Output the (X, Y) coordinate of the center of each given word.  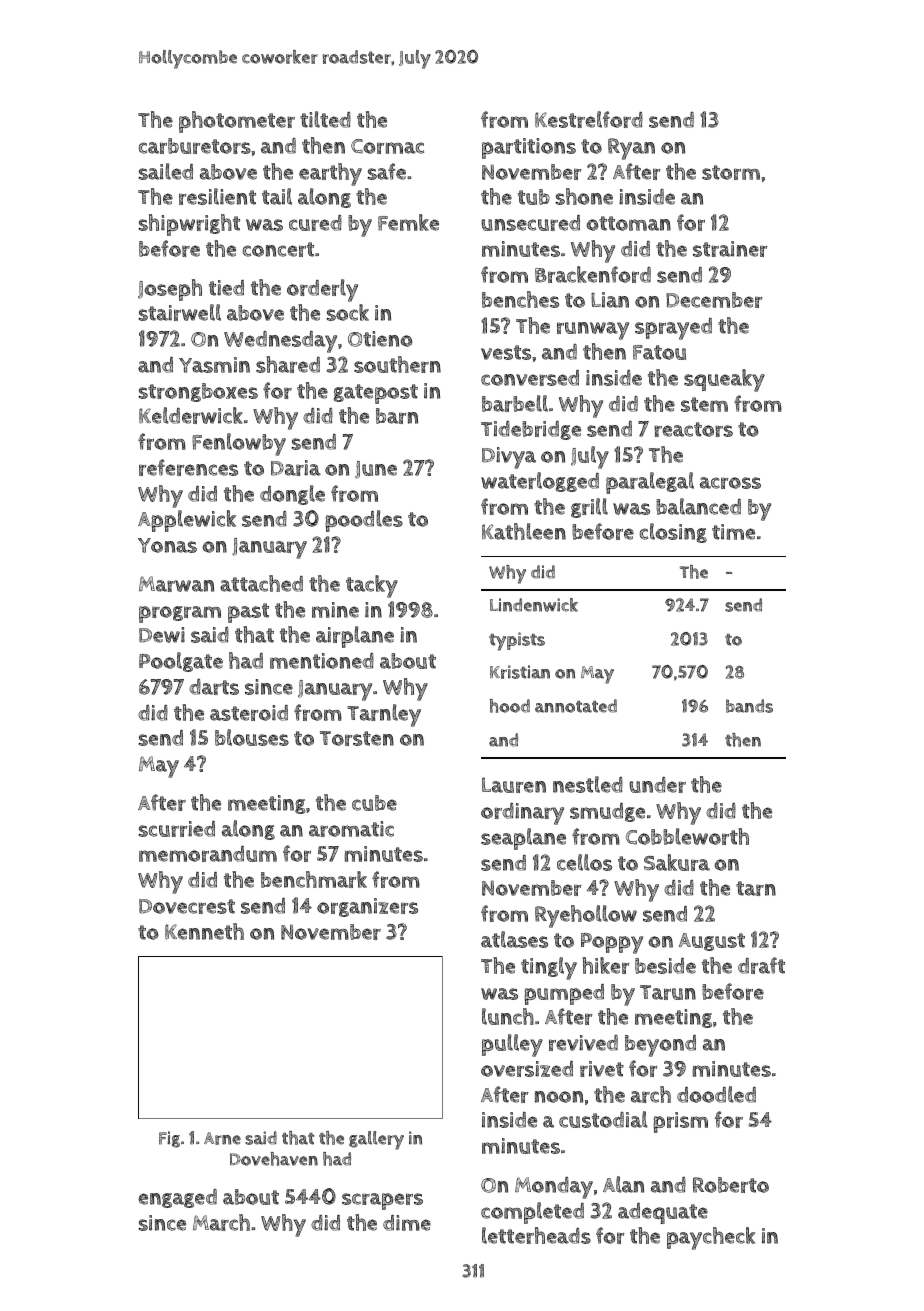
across (730, 483)
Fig (169, 1139)
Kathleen (524, 531)
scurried (177, 829)
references (188, 467)
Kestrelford (589, 119)
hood (510, 706)
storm (731, 172)
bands (749, 706)
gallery (376, 1140)
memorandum (208, 854)
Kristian (520, 672)
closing (673, 533)
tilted (325, 119)
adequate (663, 1213)
